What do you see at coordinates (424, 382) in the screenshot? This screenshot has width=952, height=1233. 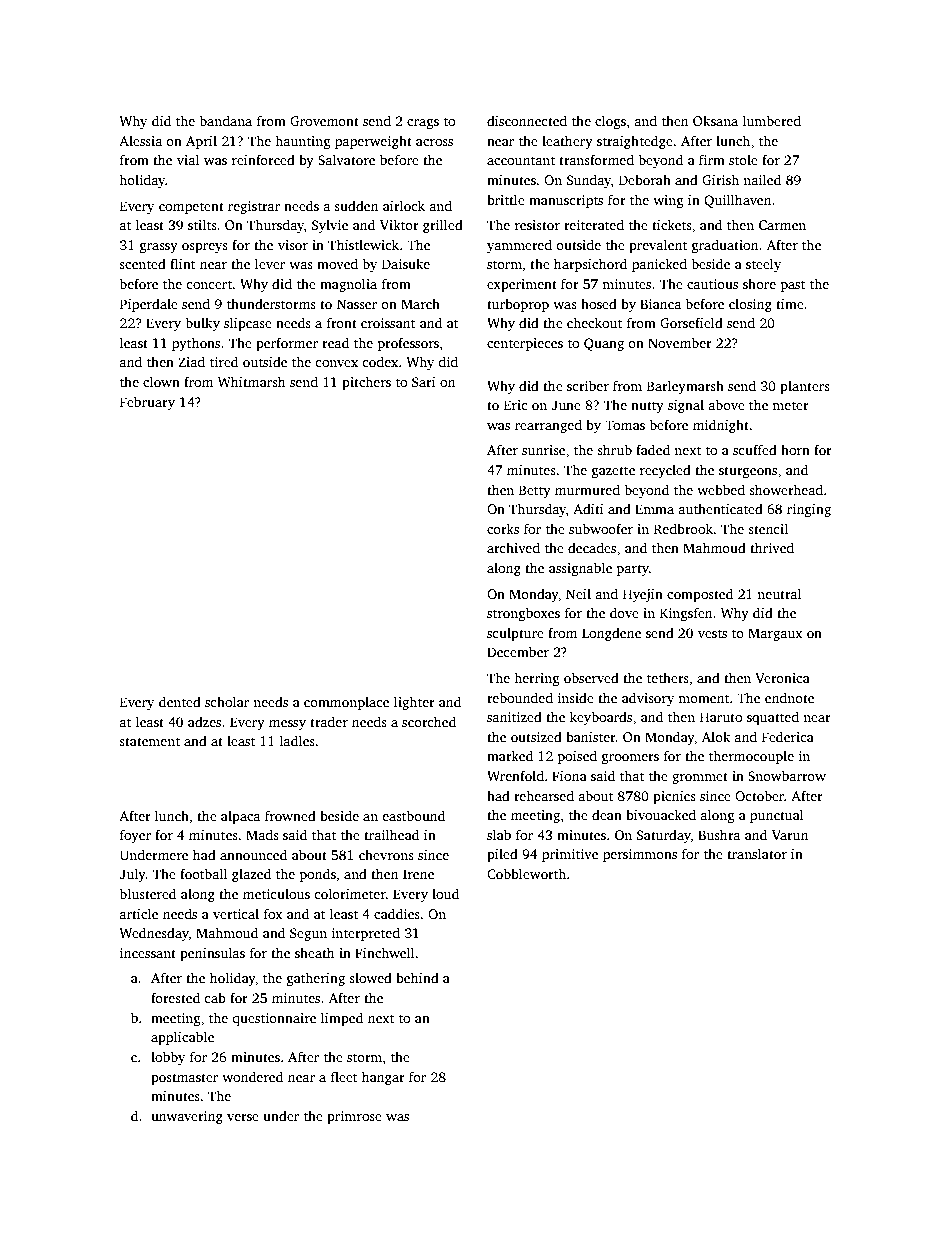 I see `Sari` at bounding box center [424, 382].
